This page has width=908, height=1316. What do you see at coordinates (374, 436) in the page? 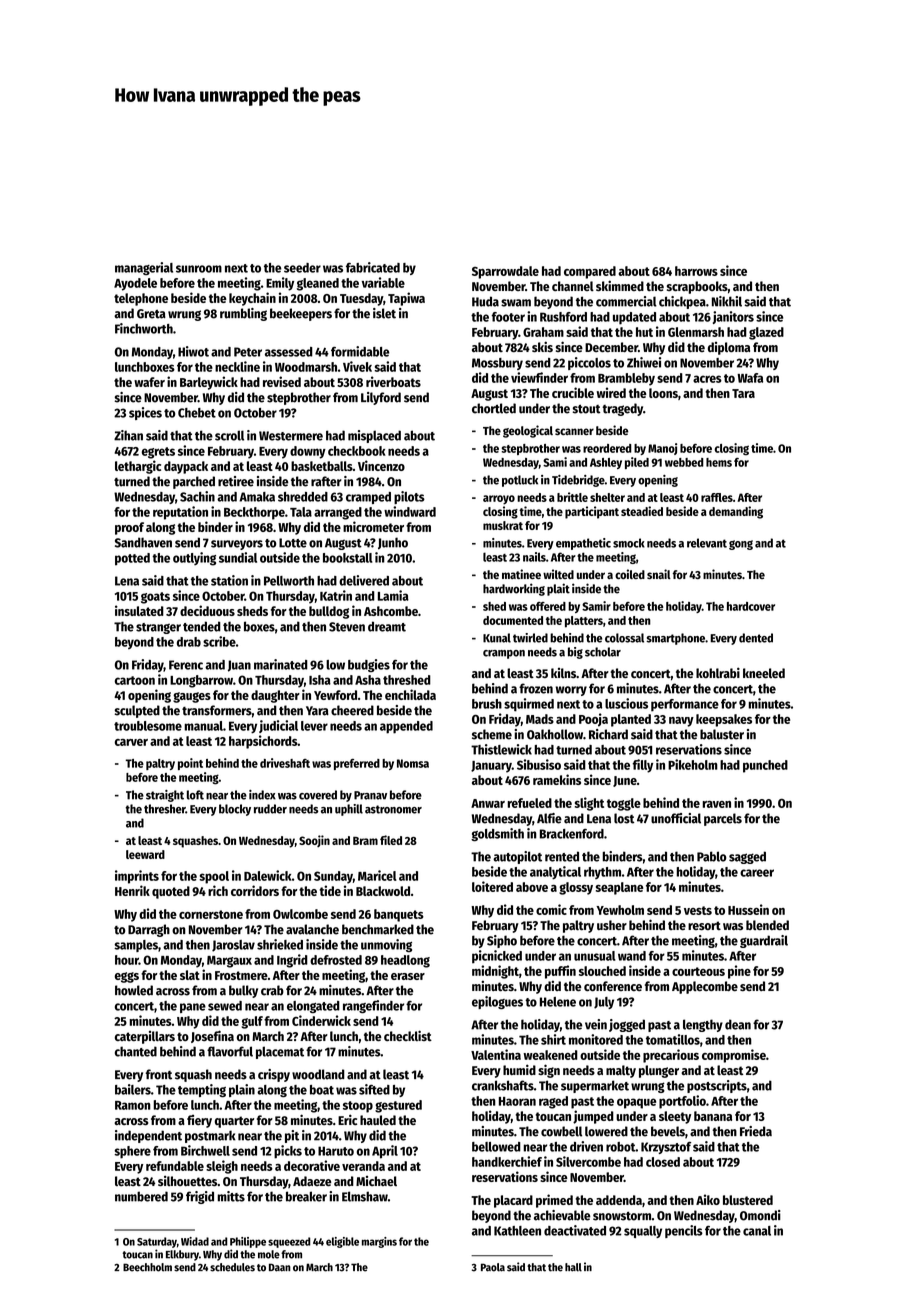
I see `misplaced` at bounding box center [374, 436].
